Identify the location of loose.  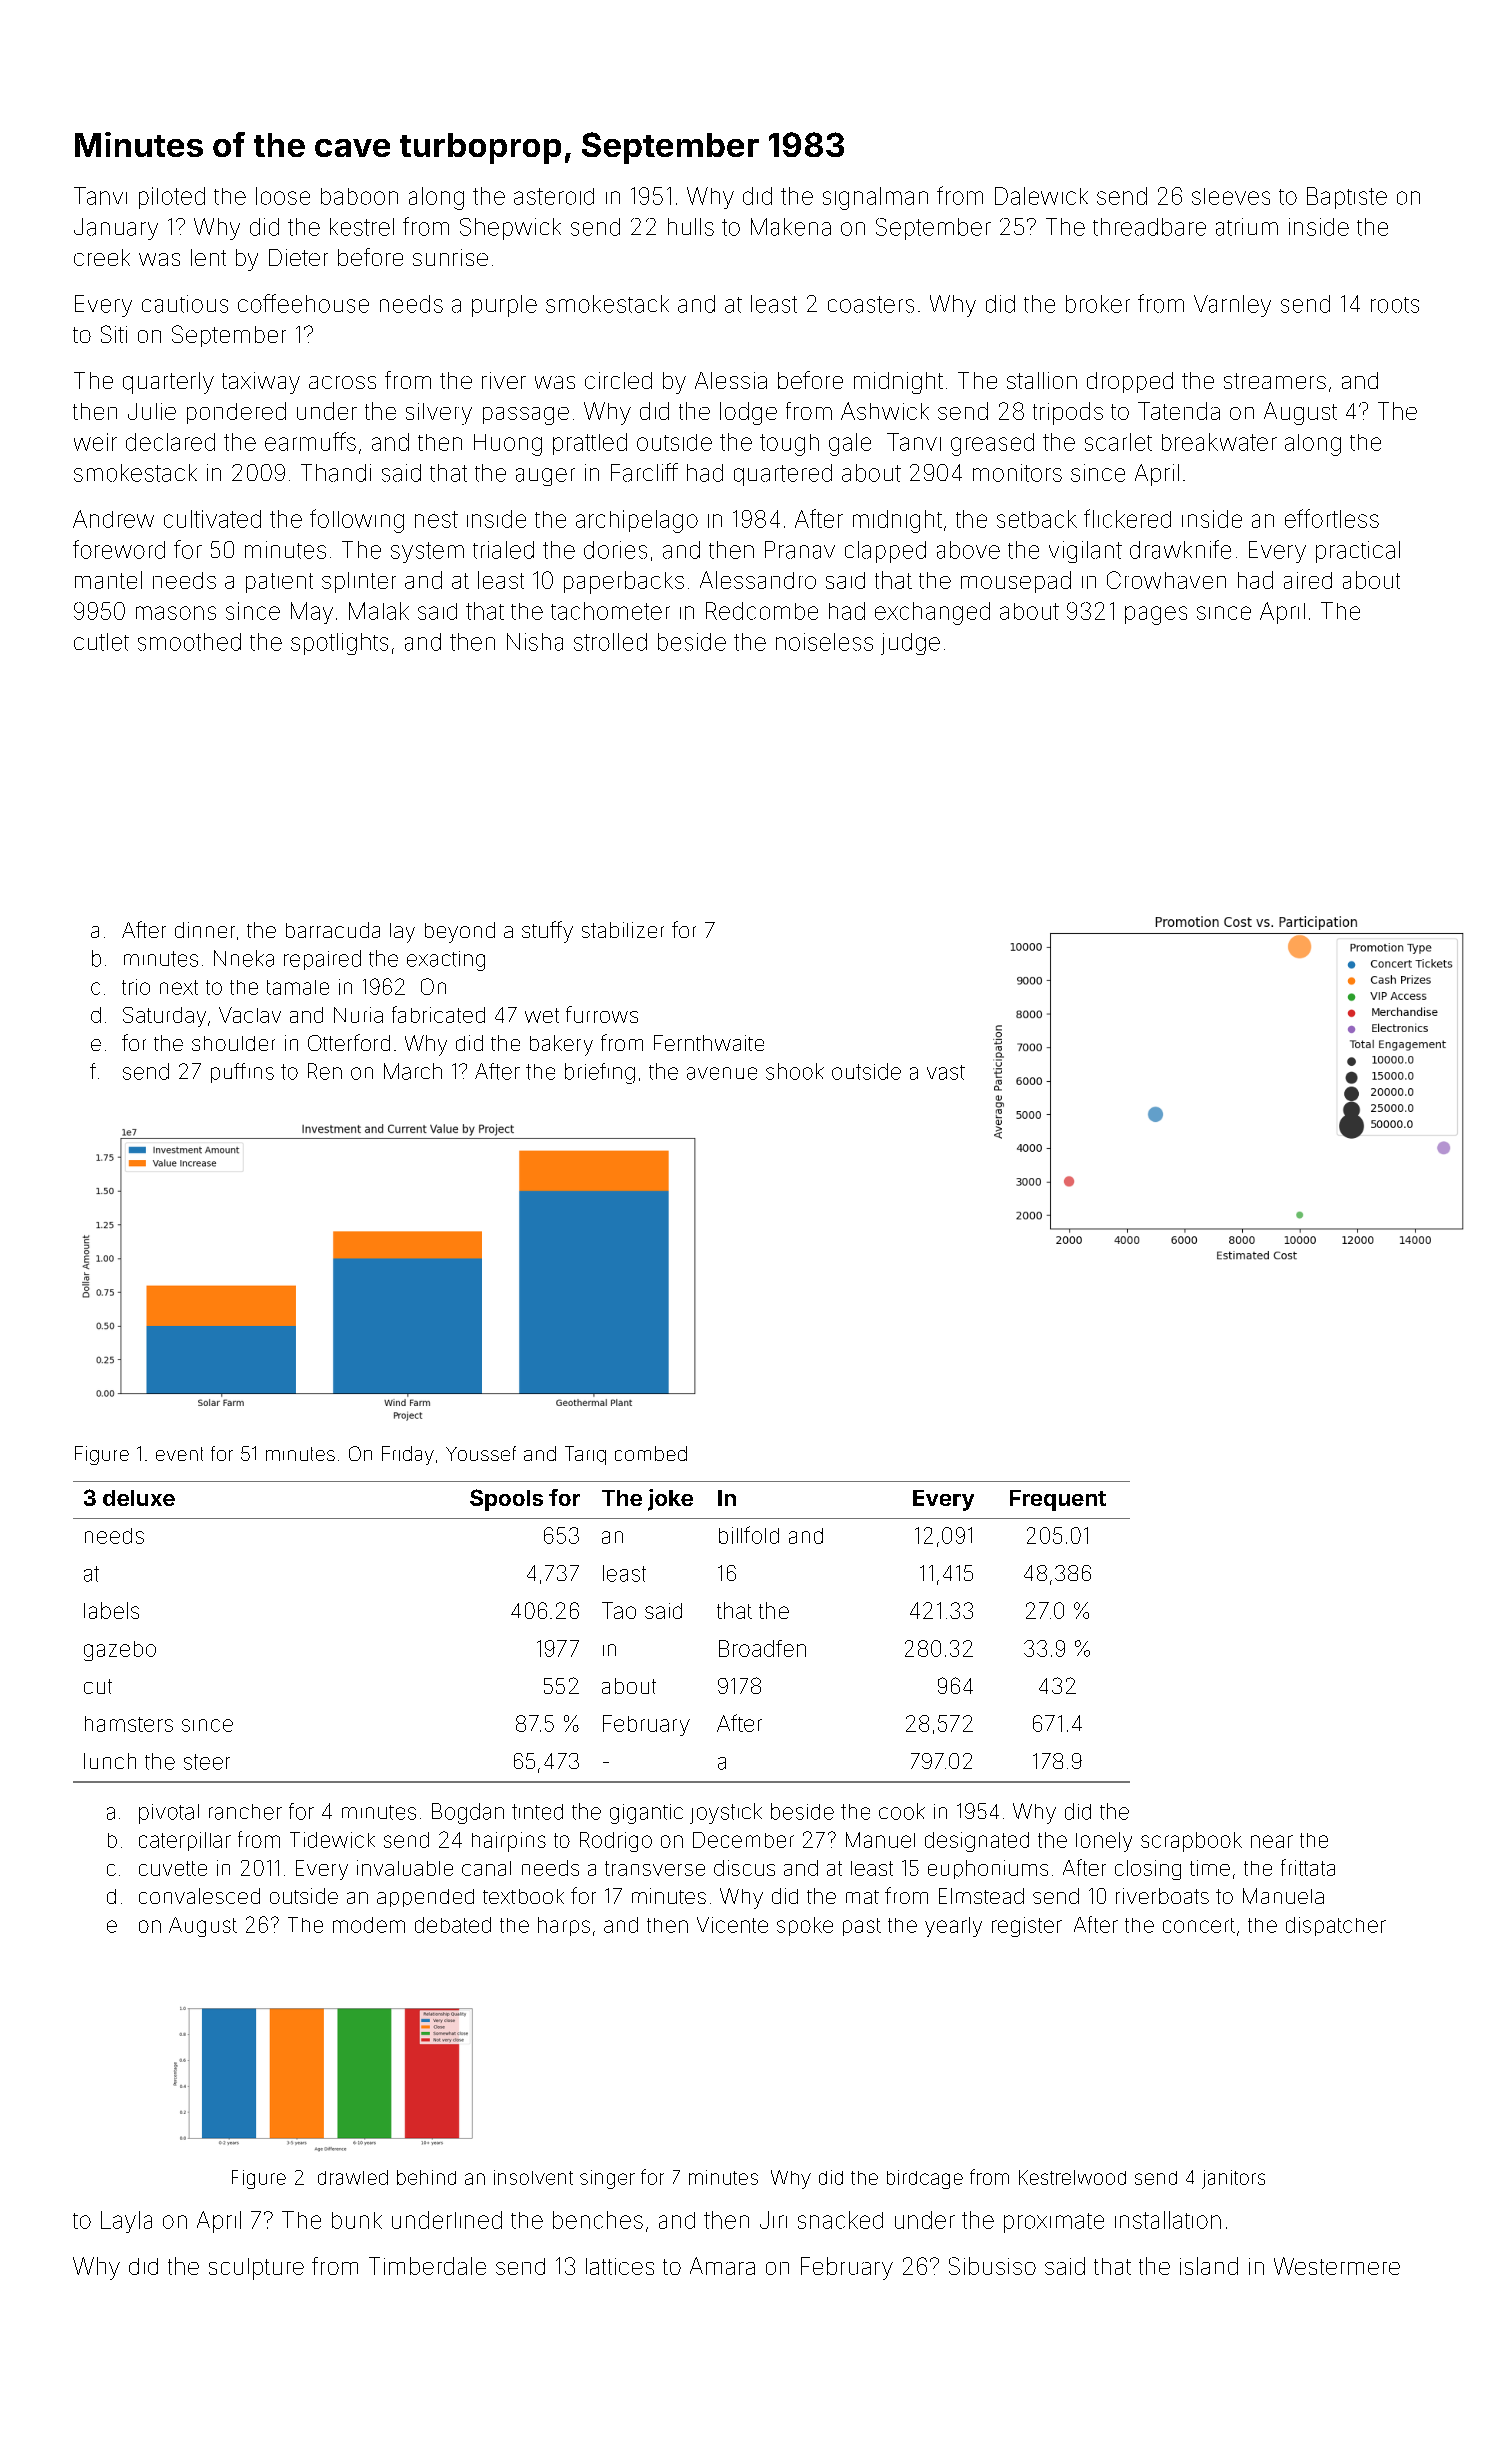
(283, 196).
